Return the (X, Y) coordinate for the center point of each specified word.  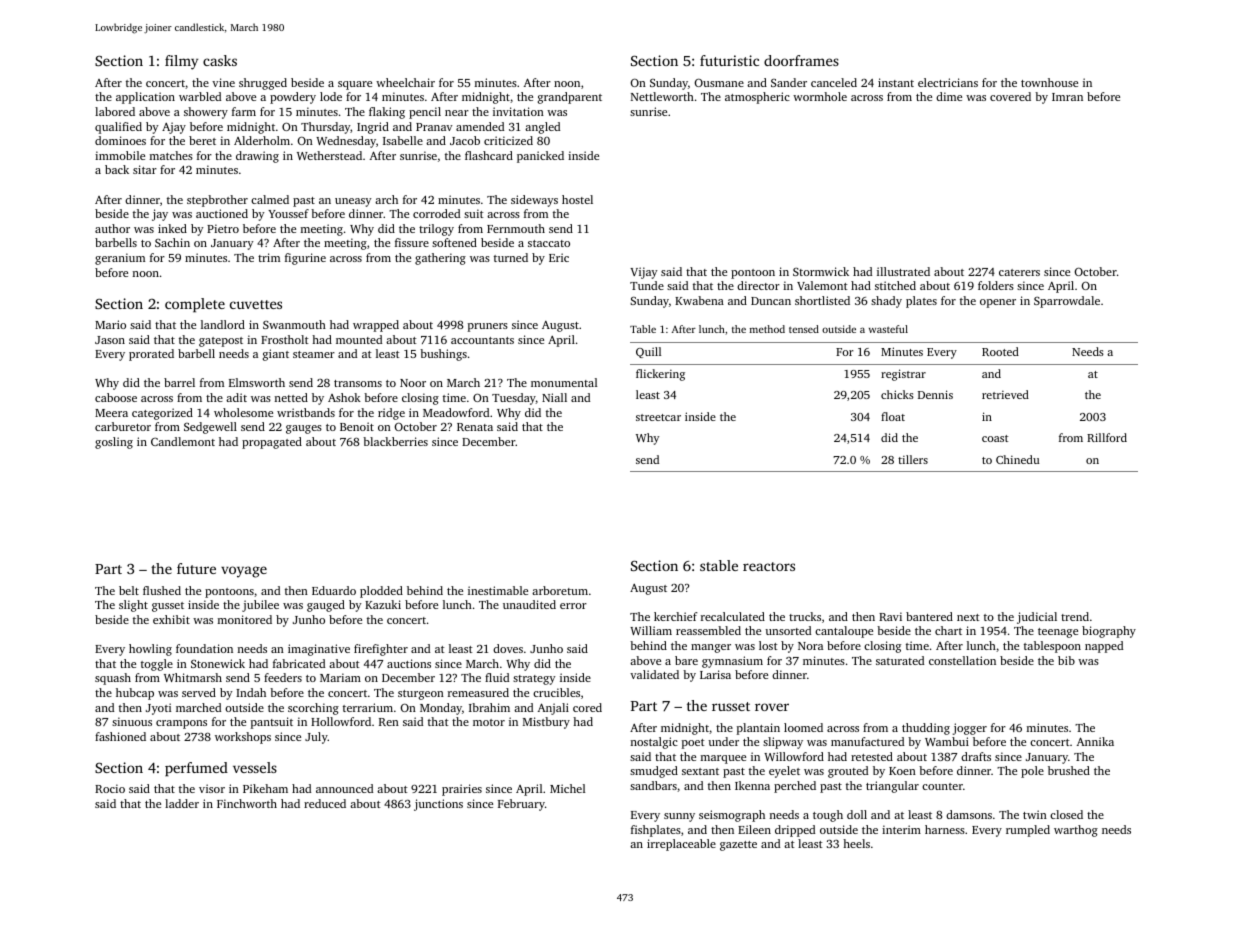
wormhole (820, 96)
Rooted (1000, 351)
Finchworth (247, 803)
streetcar (658, 417)
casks (220, 60)
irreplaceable (681, 845)
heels (856, 843)
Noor (413, 383)
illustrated (903, 271)
